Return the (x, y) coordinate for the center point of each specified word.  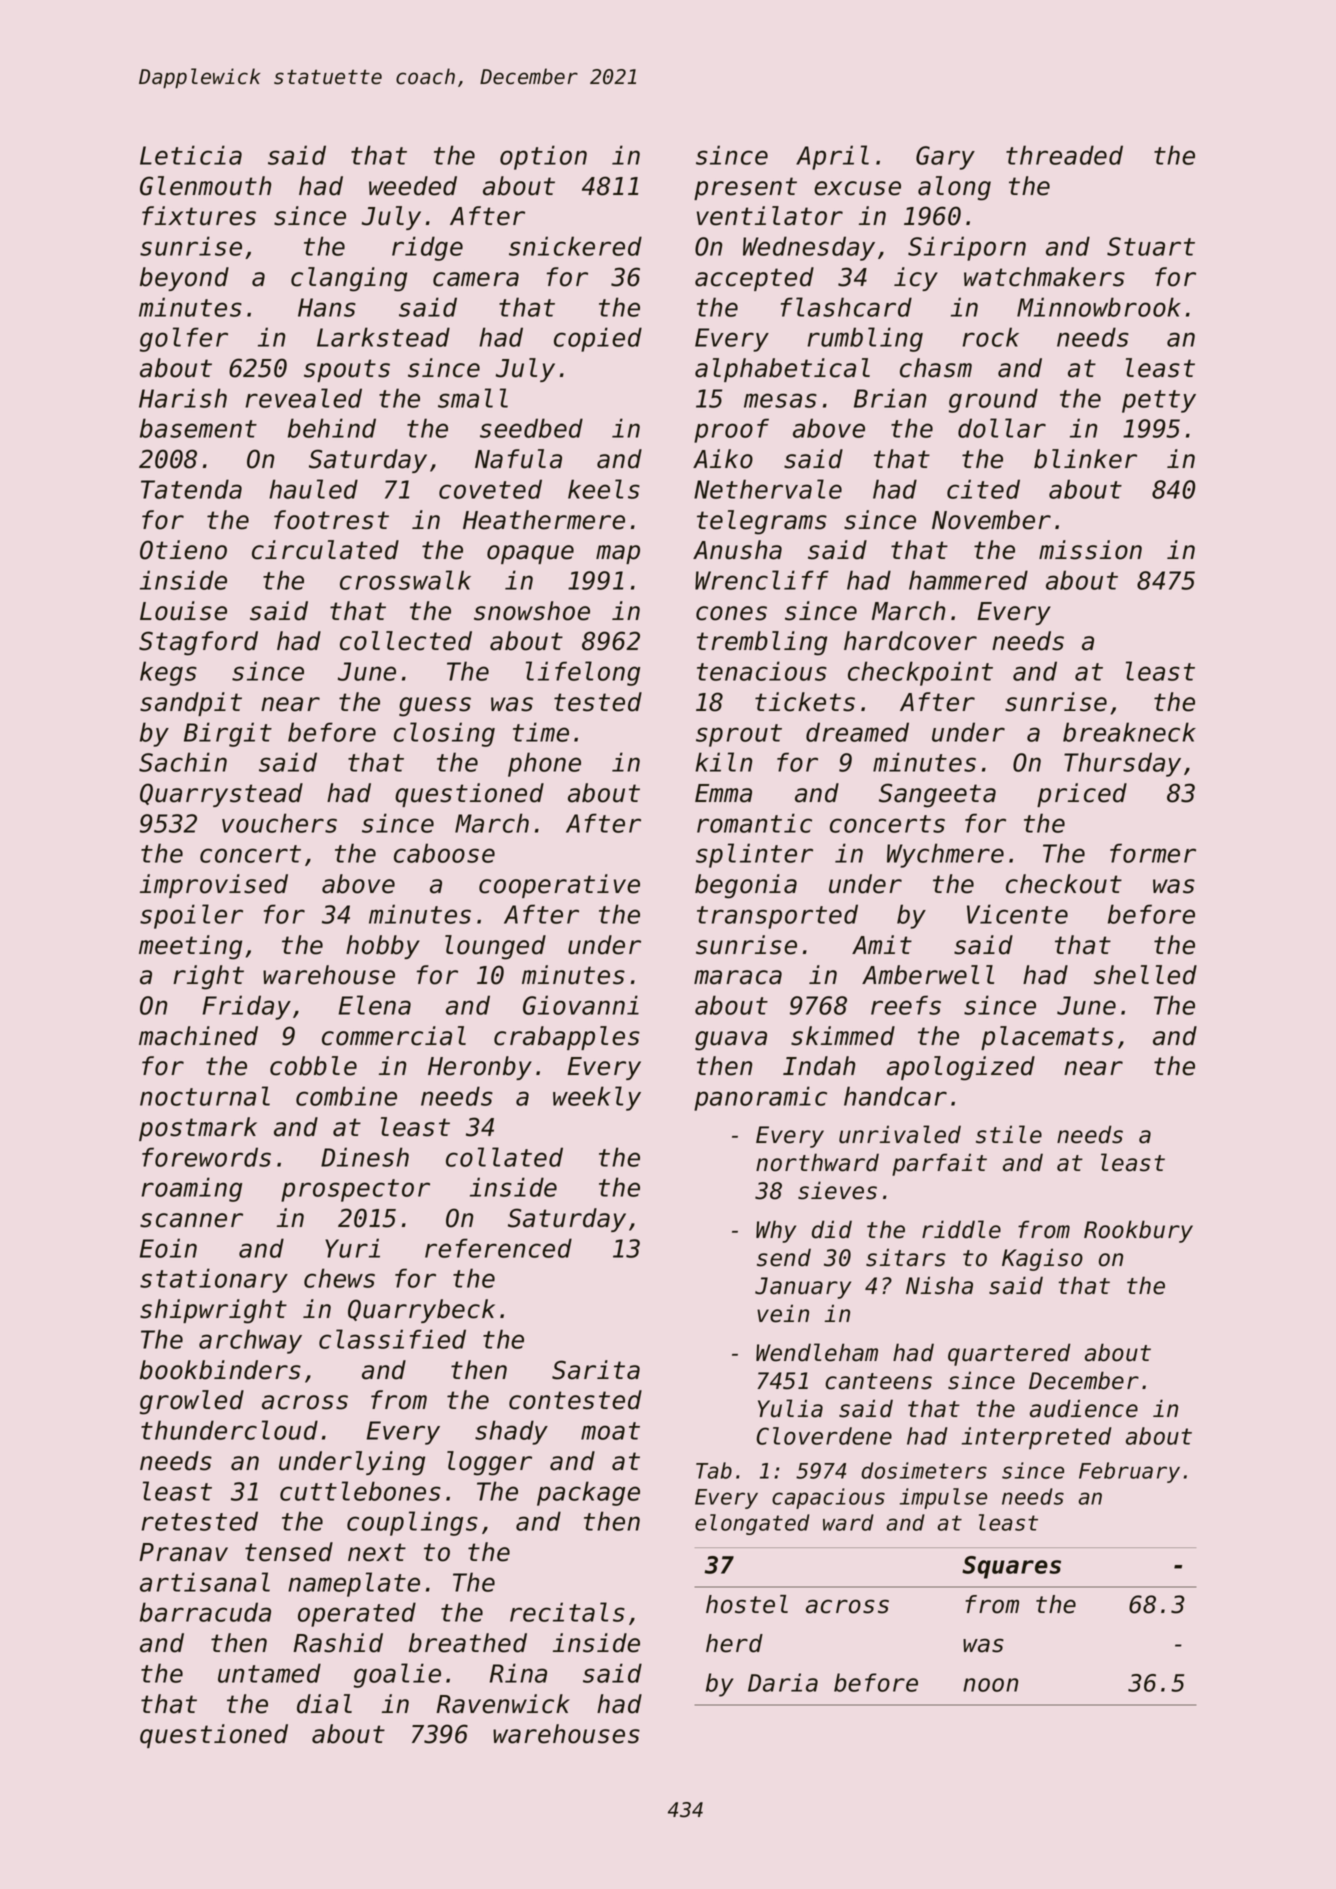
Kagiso (1042, 1259)
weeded (413, 186)
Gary (945, 158)
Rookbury (1138, 1231)
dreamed (857, 732)
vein (783, 1313)
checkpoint (920, 673)
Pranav (183, 1552)
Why (776, 1231)
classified (392, 1339)
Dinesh (365, 1157)
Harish (183, 398)
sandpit (191, 704)
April (832, 157)
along (954, 188)
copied (598, 339)
